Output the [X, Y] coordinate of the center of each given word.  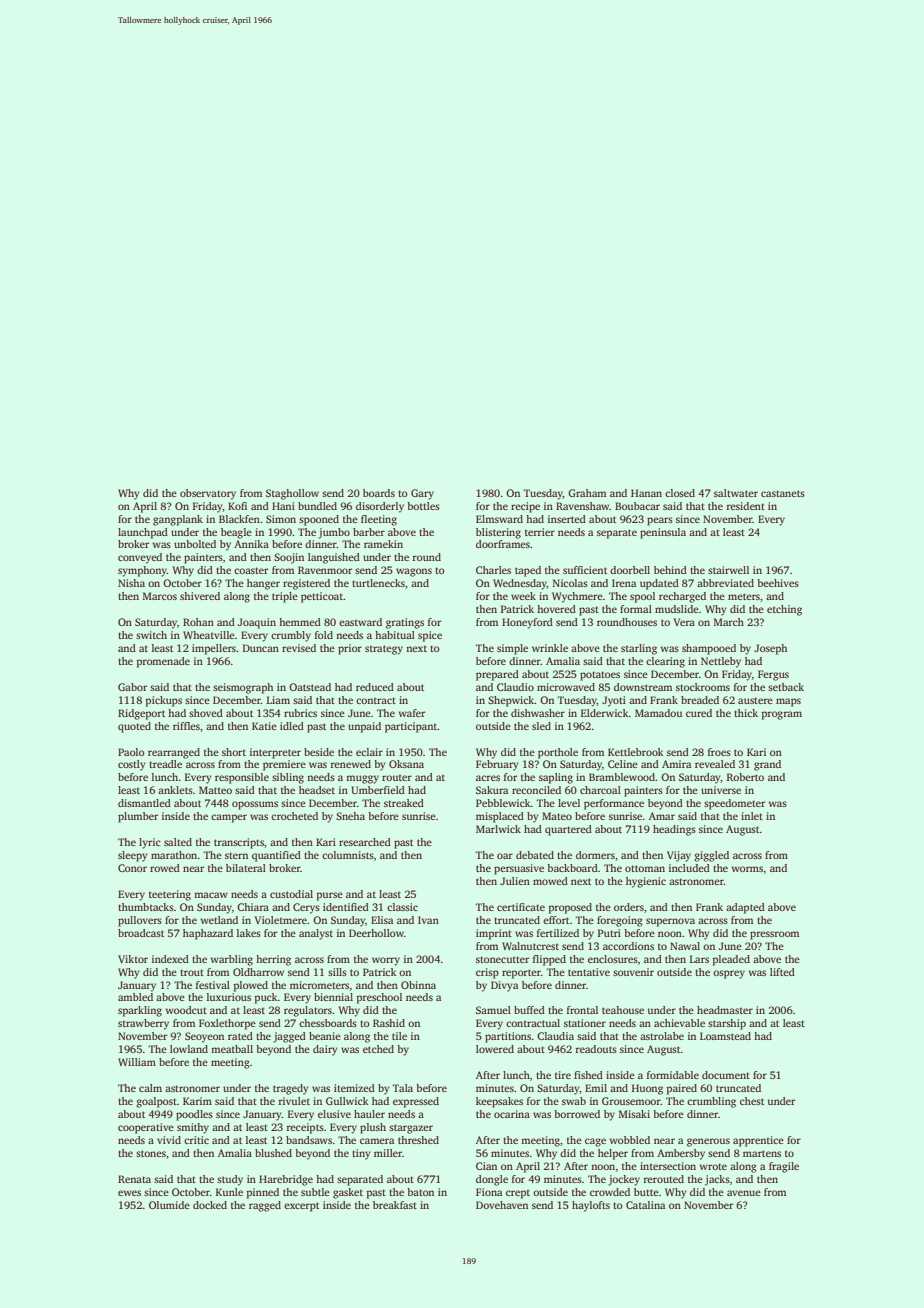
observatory [208, 494]
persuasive [519, 869]
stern [236, 855]
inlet [752, 816]
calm [150, 1088]
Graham [587, 493]
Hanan [646, 493]
